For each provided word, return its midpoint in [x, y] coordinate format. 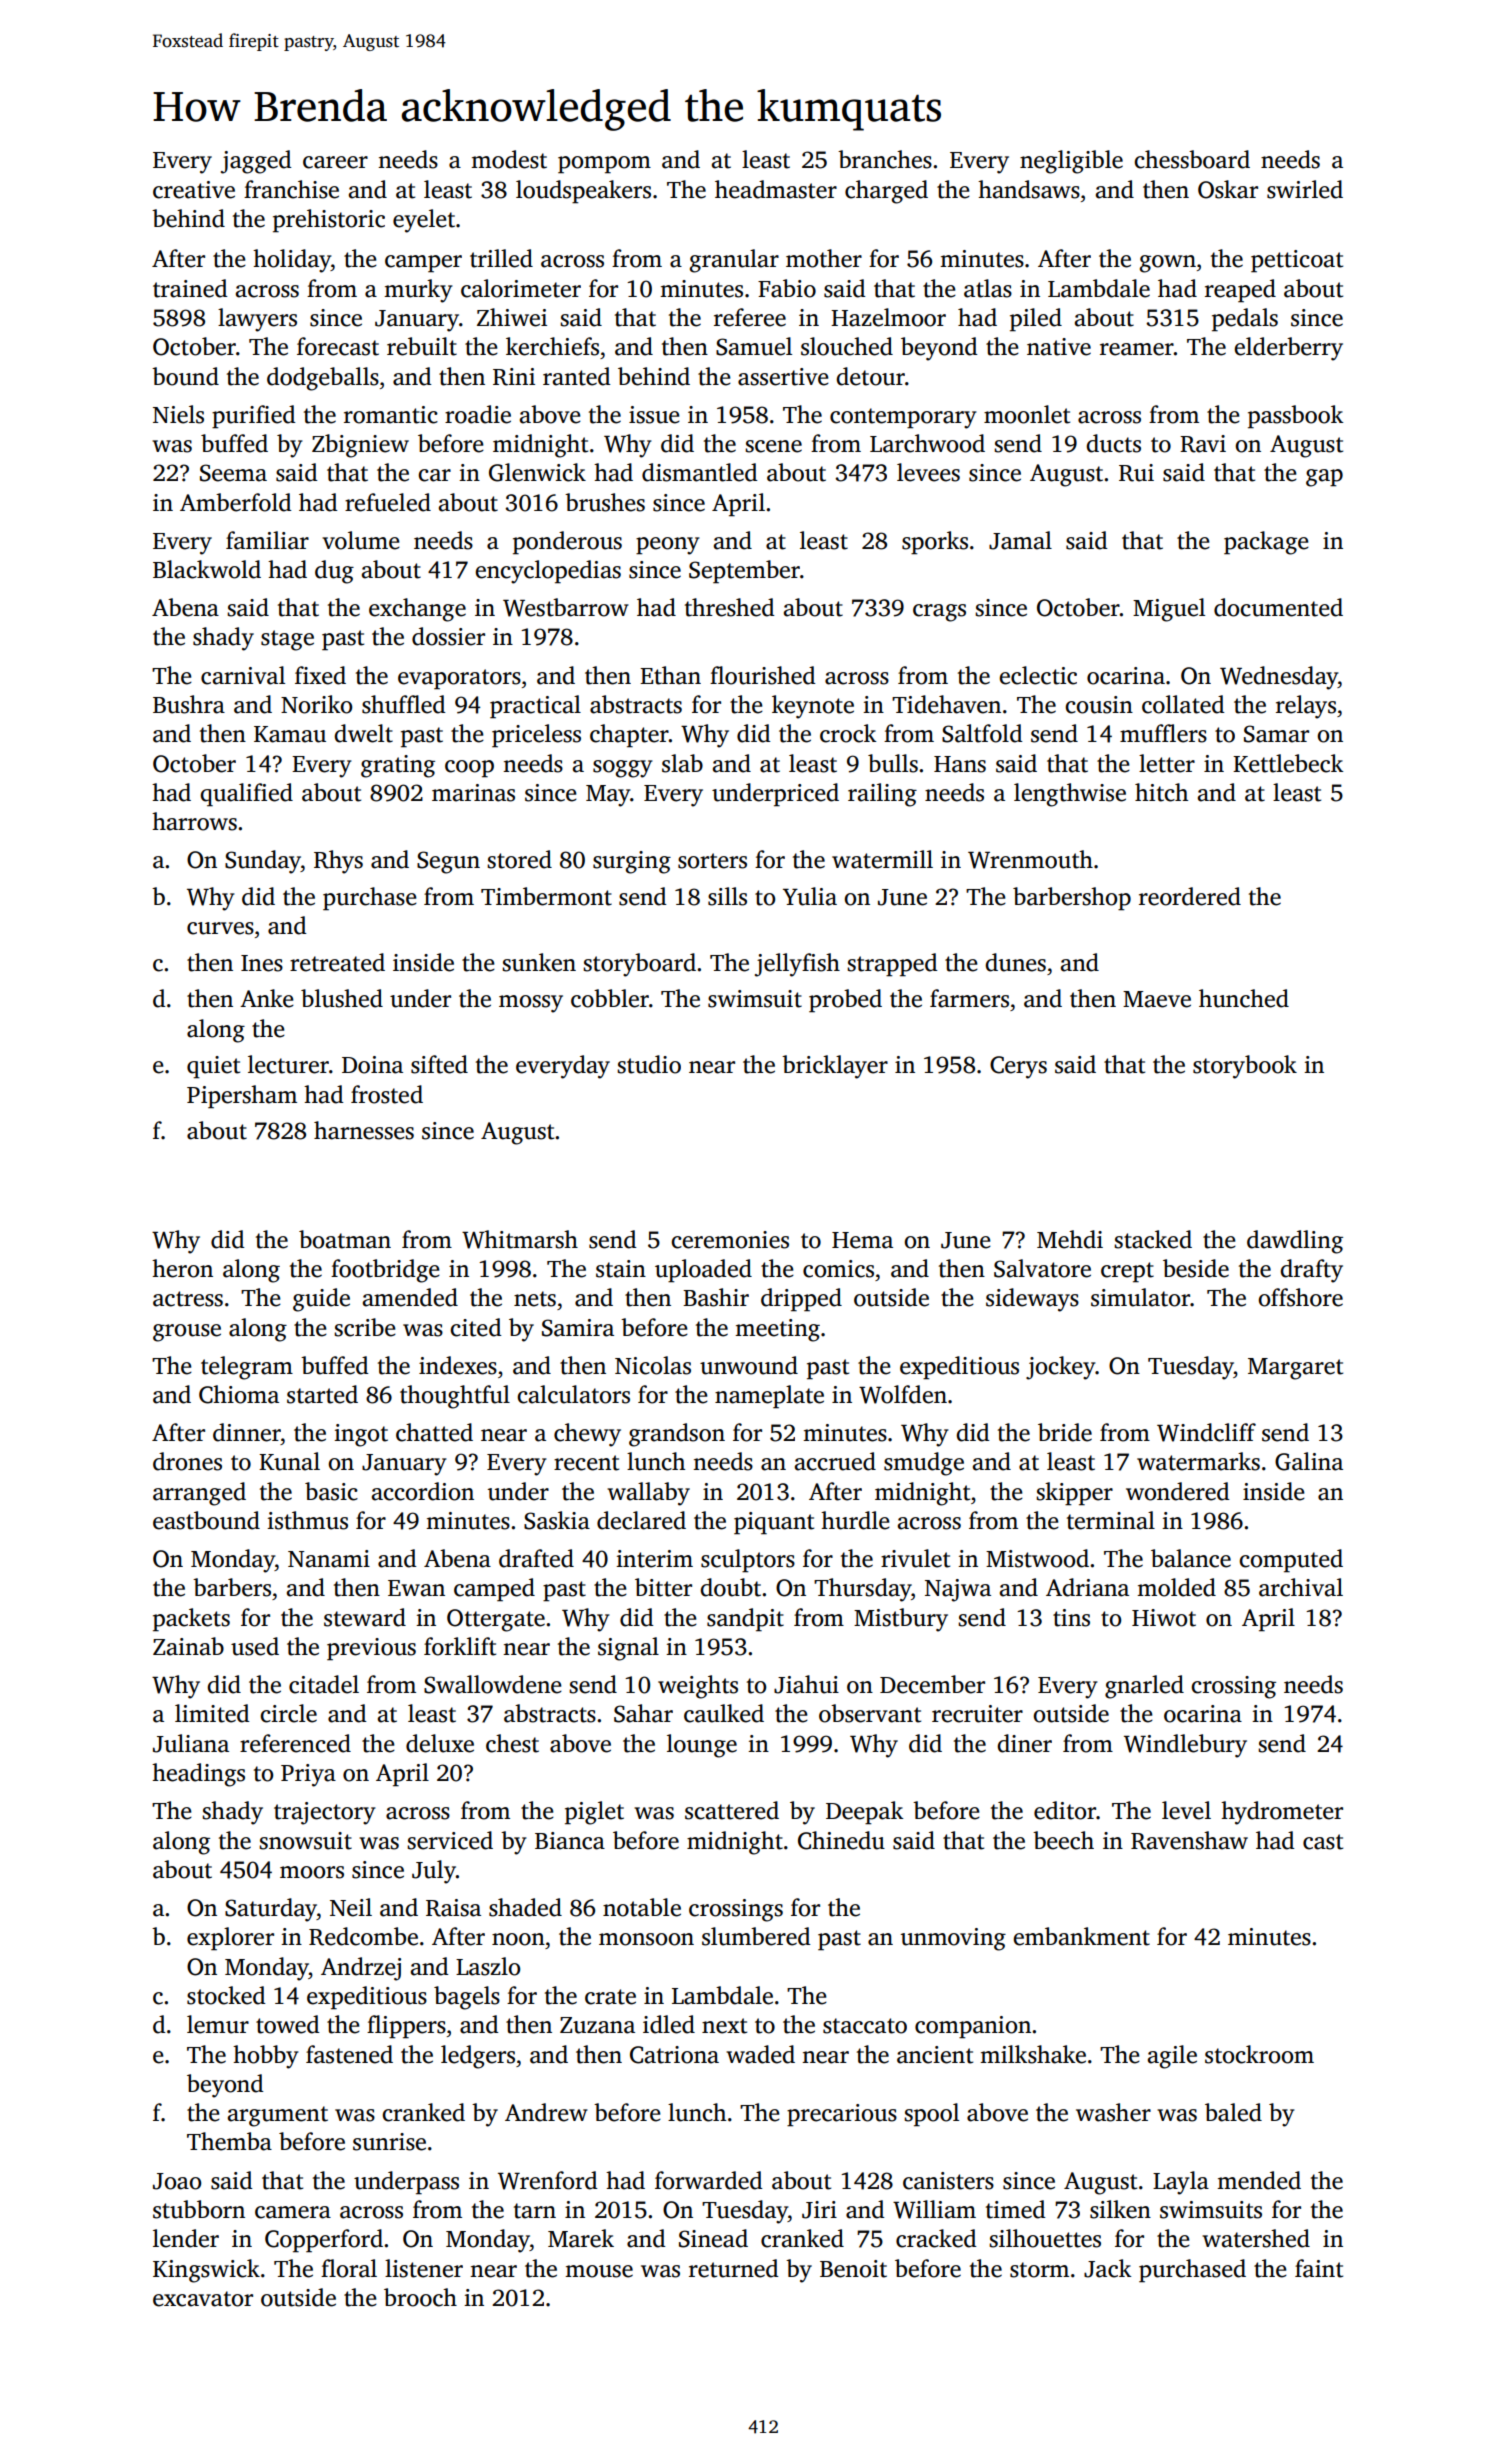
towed [288, 2024]
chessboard [1192, 159]
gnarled [1144, 1687]
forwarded [709, 2180]
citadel [324, 1684]
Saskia [557, 1520]
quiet [213, 1067]
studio [649, 1064]
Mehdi [1070, 1239]
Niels [178, 414]
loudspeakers [583, 192]
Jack [1107, 2268]
